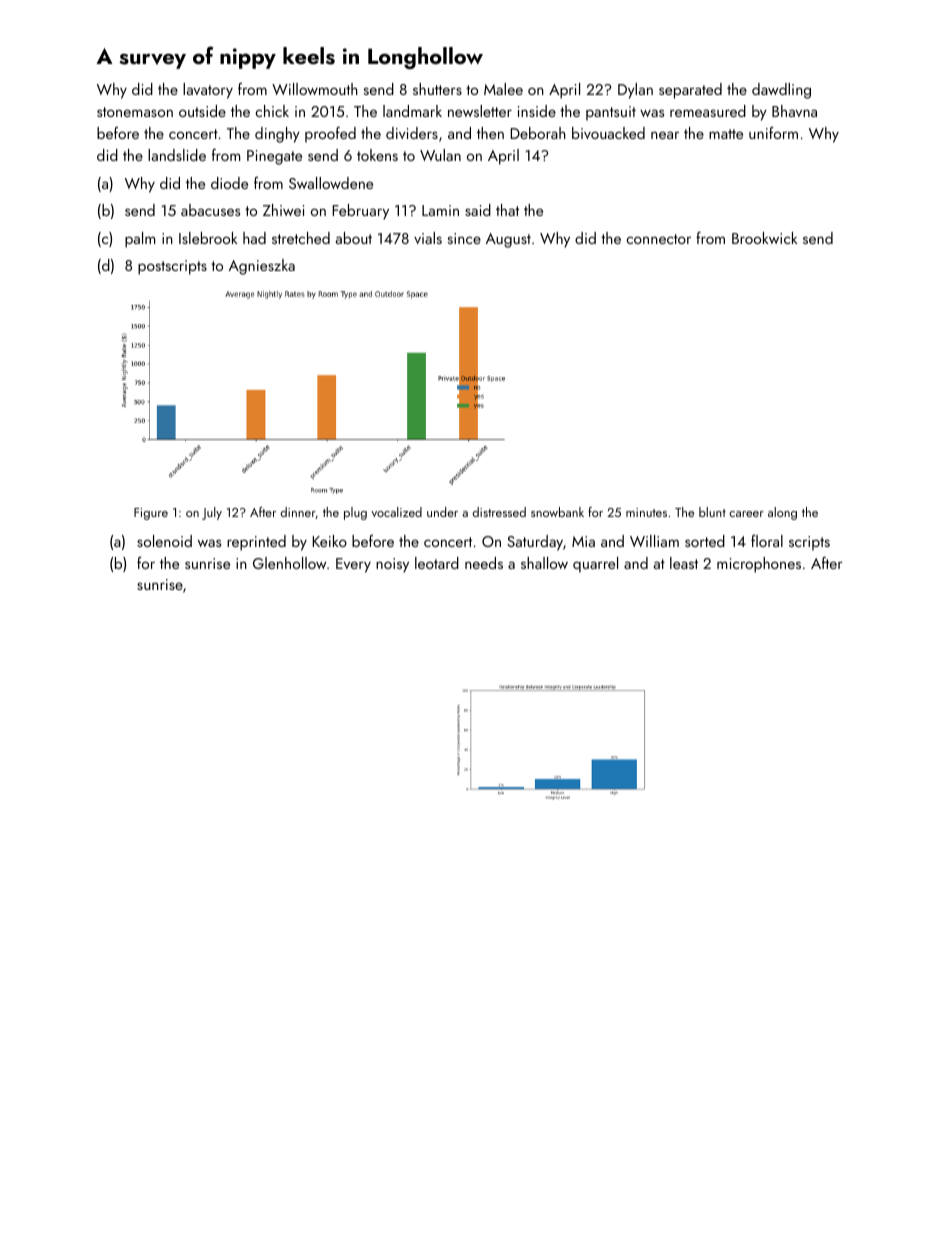  Describe the element at coordinates (289, 563) in the document. I see `Glenhollow` at that location.
